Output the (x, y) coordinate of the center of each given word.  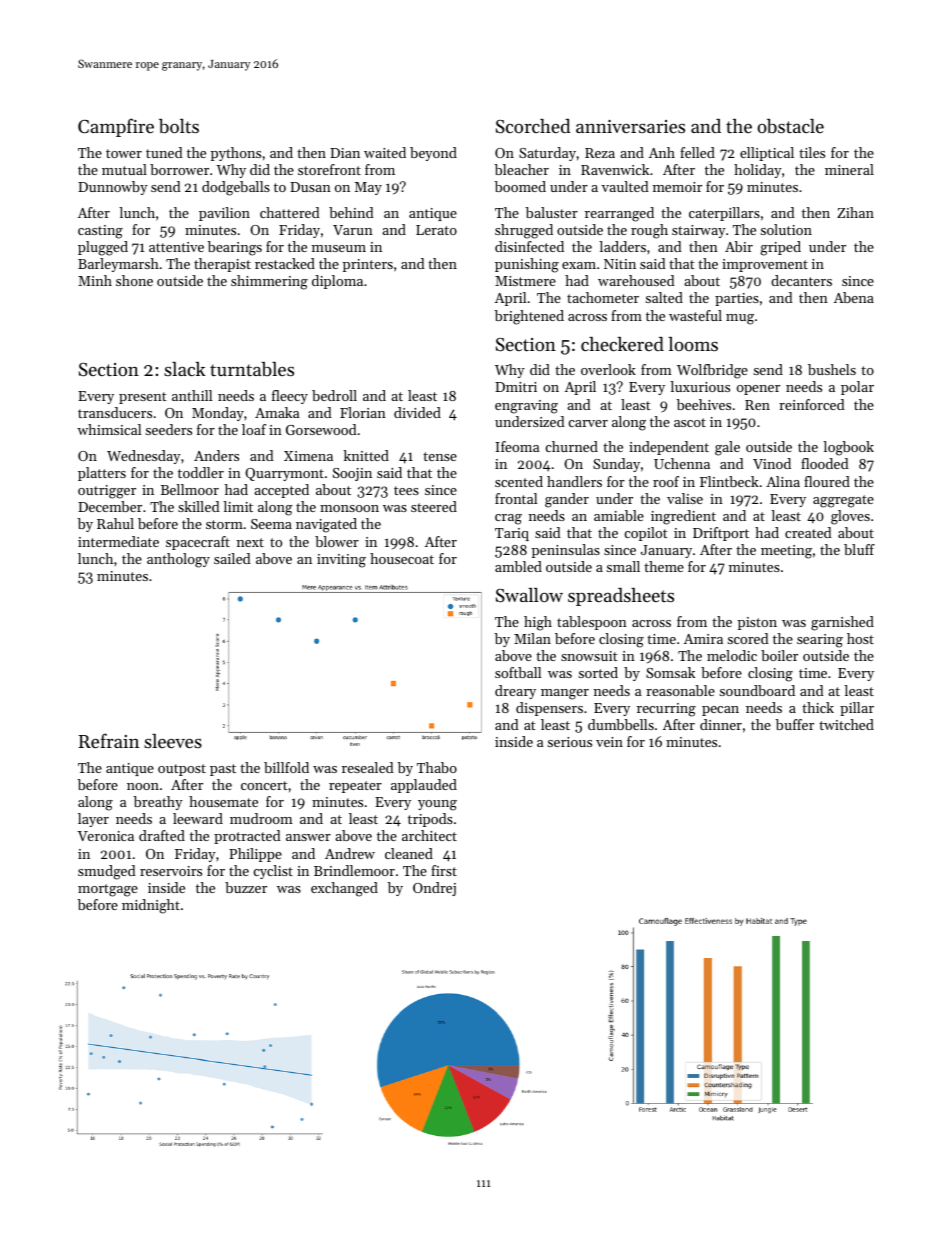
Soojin (352, 474)
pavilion (224, 214)
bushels (832, 369)
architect (429, 835)
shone (134, 280)
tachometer (603, 297)
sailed (232, 558)
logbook (848, 448)
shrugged (524, 231)
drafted (162, 835)
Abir (739, 246)
